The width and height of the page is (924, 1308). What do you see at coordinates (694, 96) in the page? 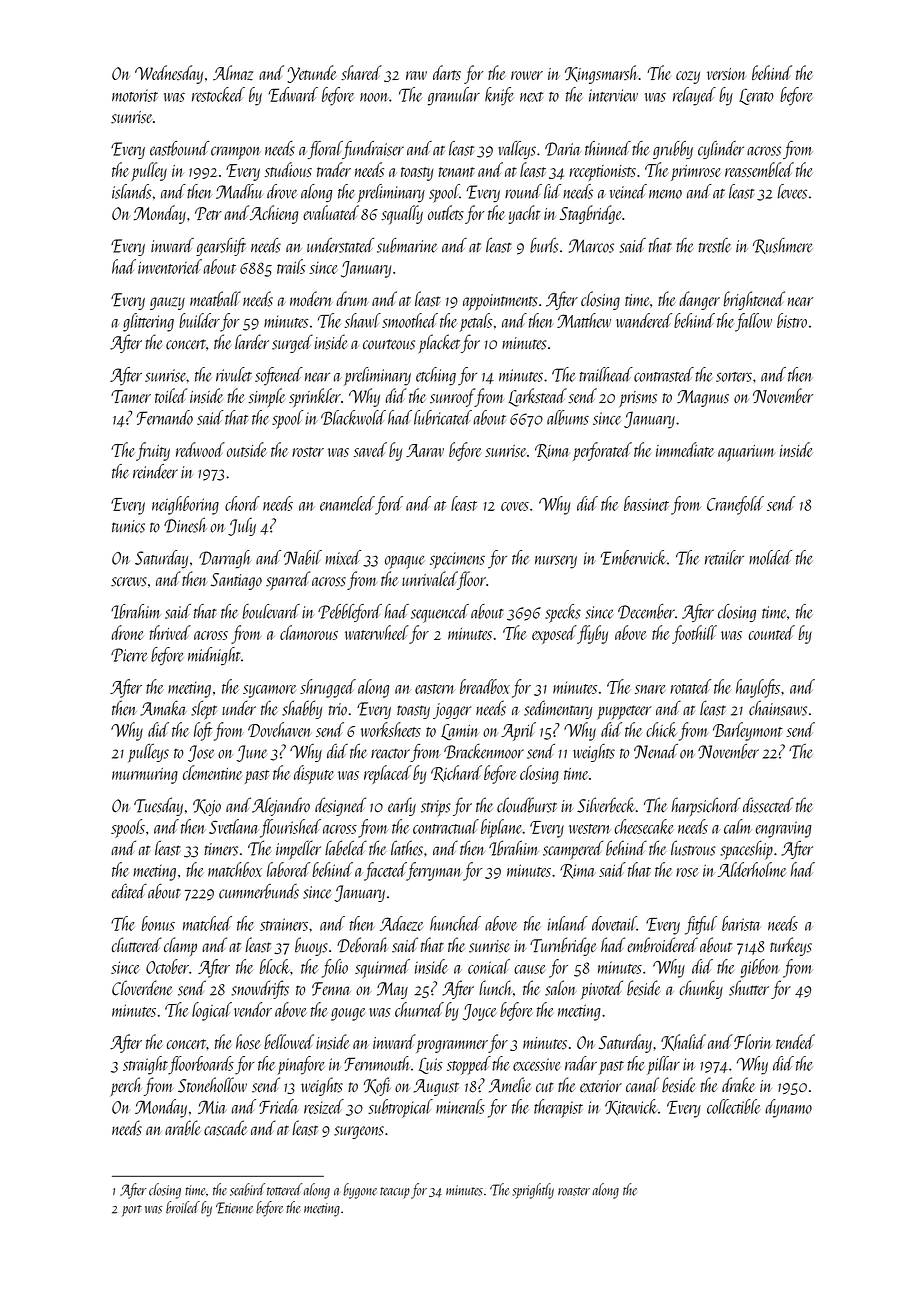
I see `relayed` at bounding box center [694, 96].
